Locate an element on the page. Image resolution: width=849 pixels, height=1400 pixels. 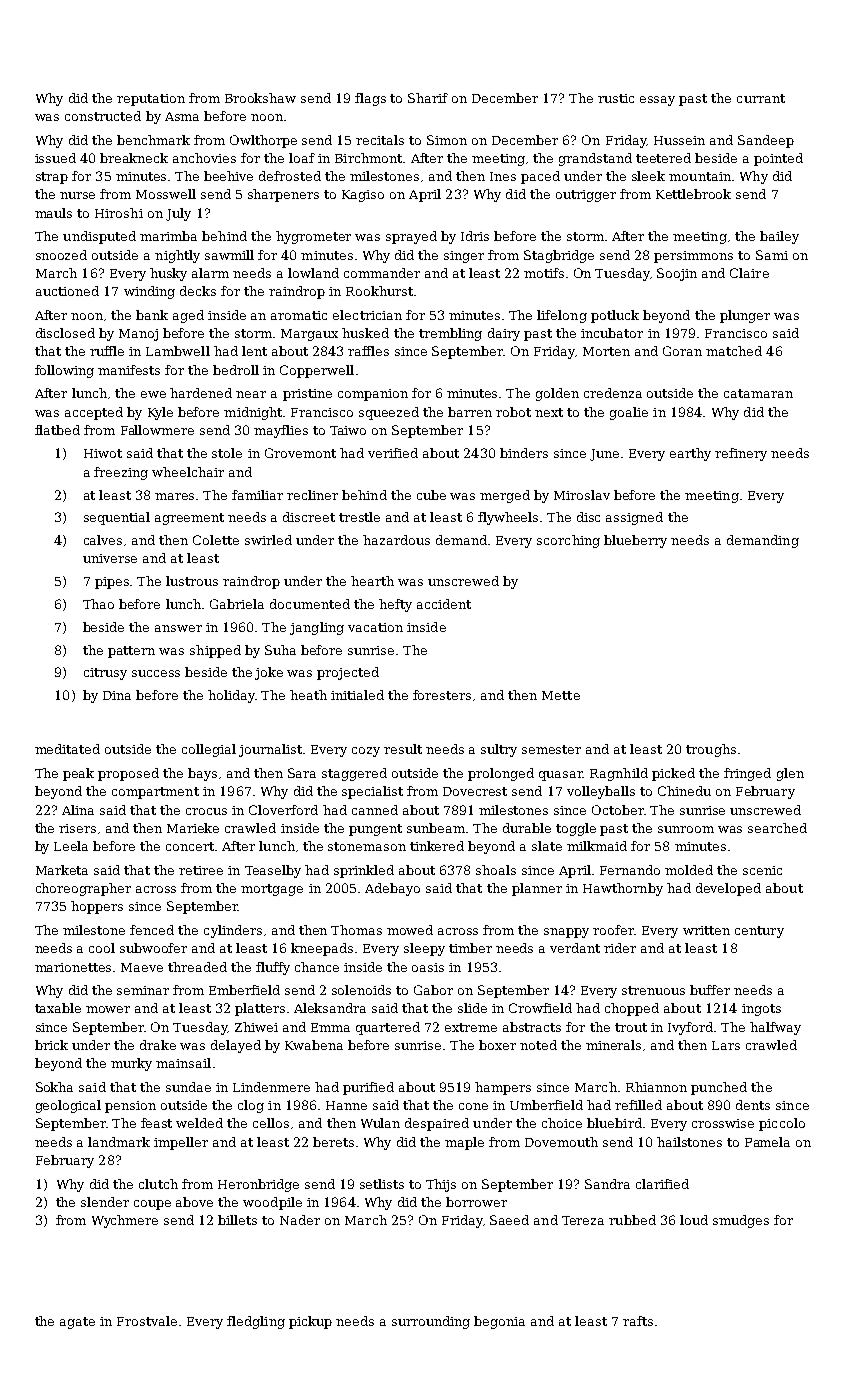
Sandeep is located at coordinates (766, 141).
